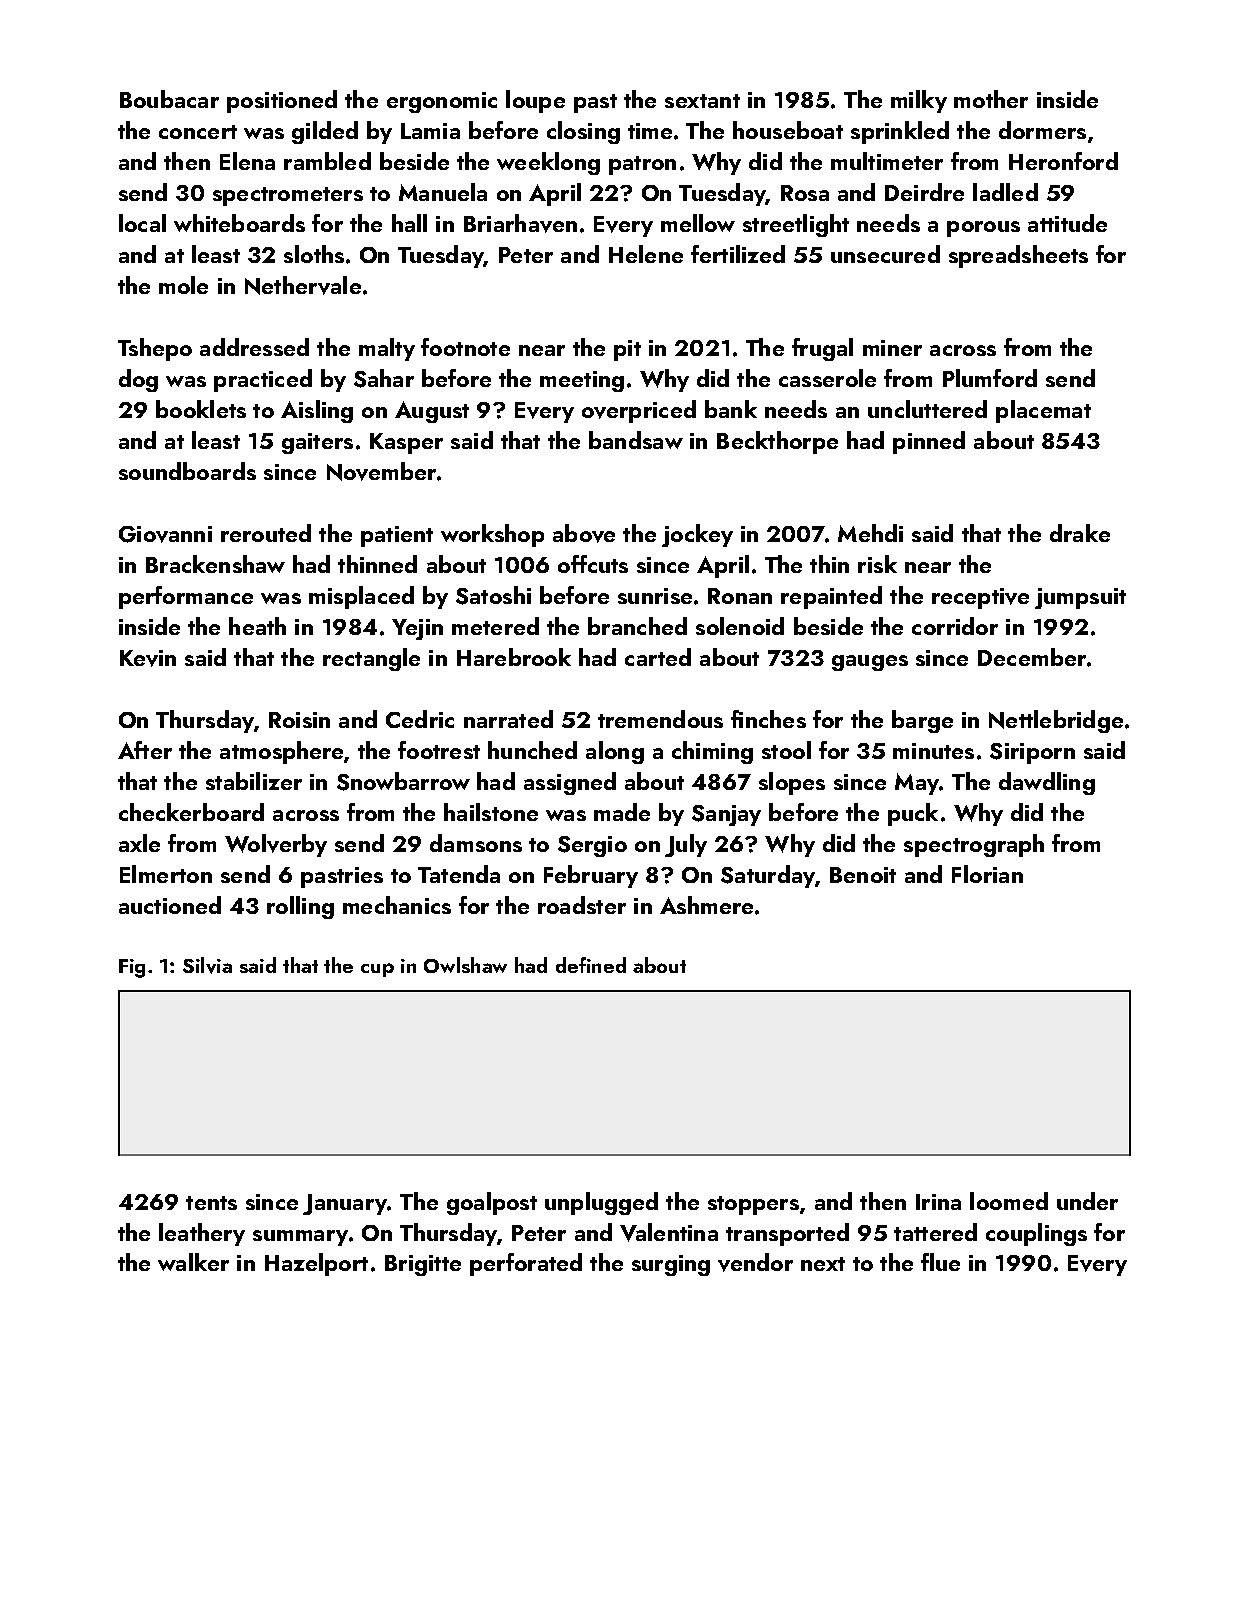 This screenshot has height=1616, width=1249. What do you see at coordinates (1018, 256) in the screenshot?
I see `spreadsheets` at bounding box center [1018, 256].
